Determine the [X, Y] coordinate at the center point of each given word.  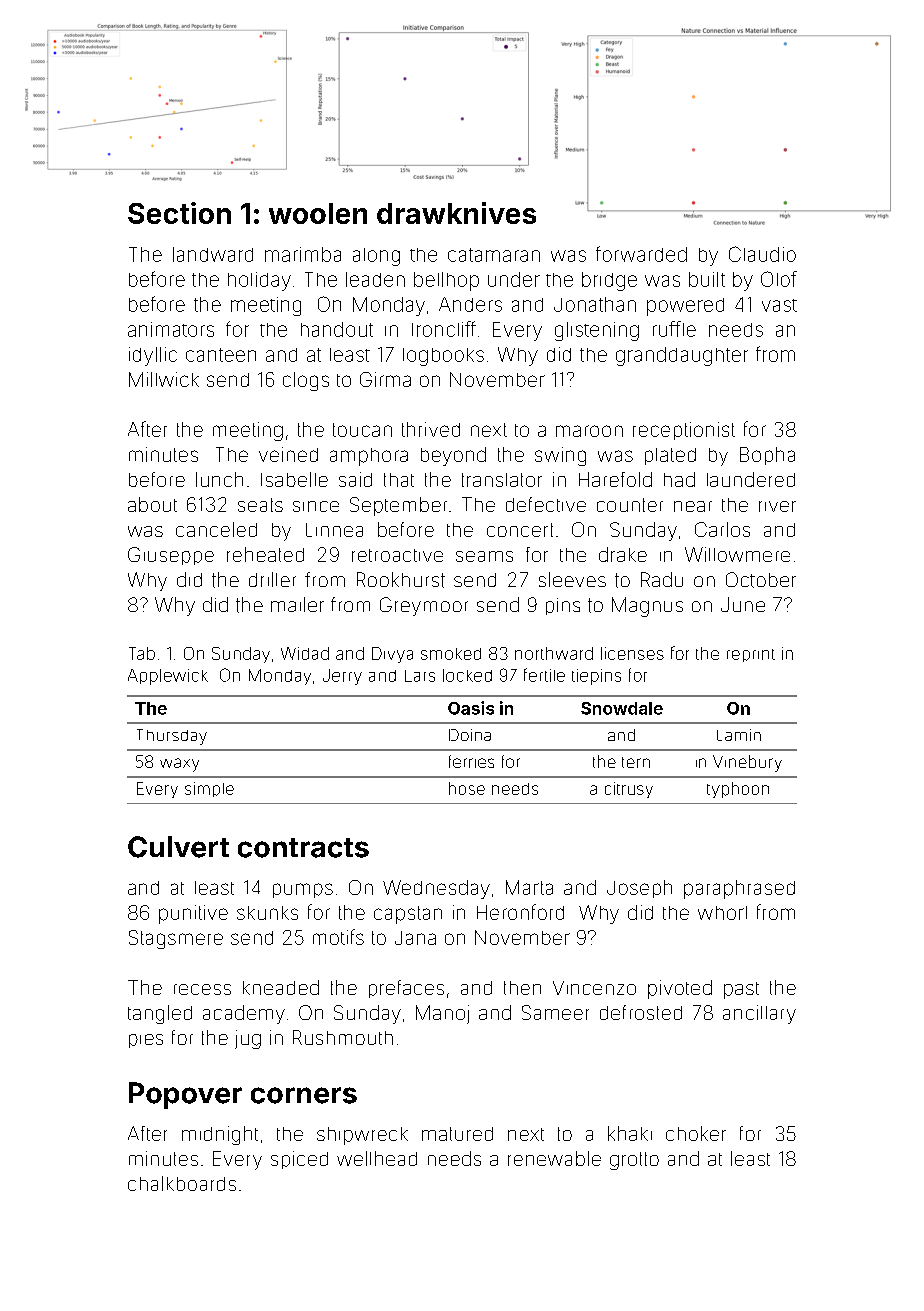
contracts [303, 848]
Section [179, 213]
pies [146, 1041]
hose [467, 788]
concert [520, 530]
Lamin [739, 735]
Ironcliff [444, 329]
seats [260, 505]
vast [779, 305]
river [777, 506]
